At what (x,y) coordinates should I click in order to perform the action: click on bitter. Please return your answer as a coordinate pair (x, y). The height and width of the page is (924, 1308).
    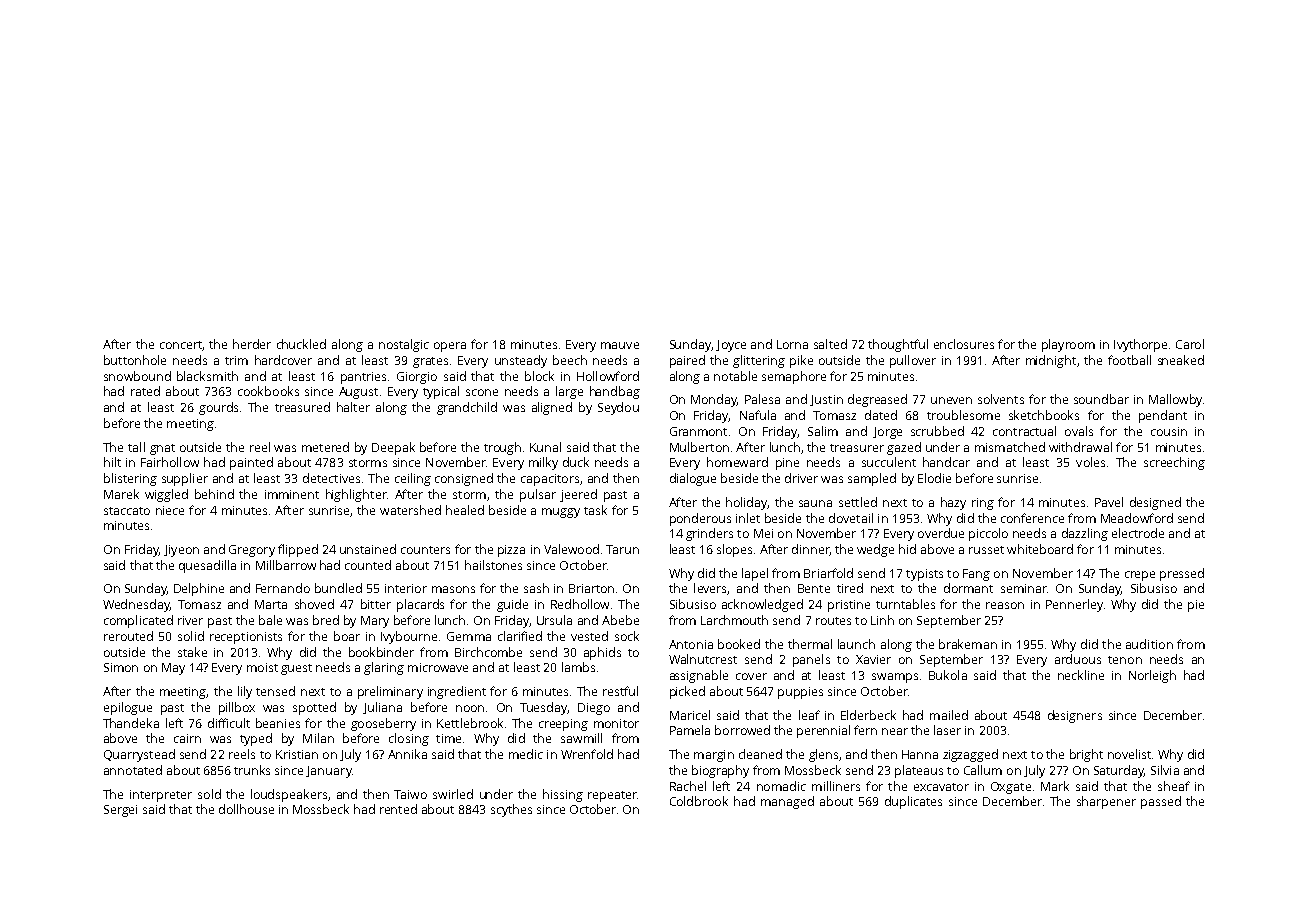
    Looking at the image, I should click on (376, 604).
